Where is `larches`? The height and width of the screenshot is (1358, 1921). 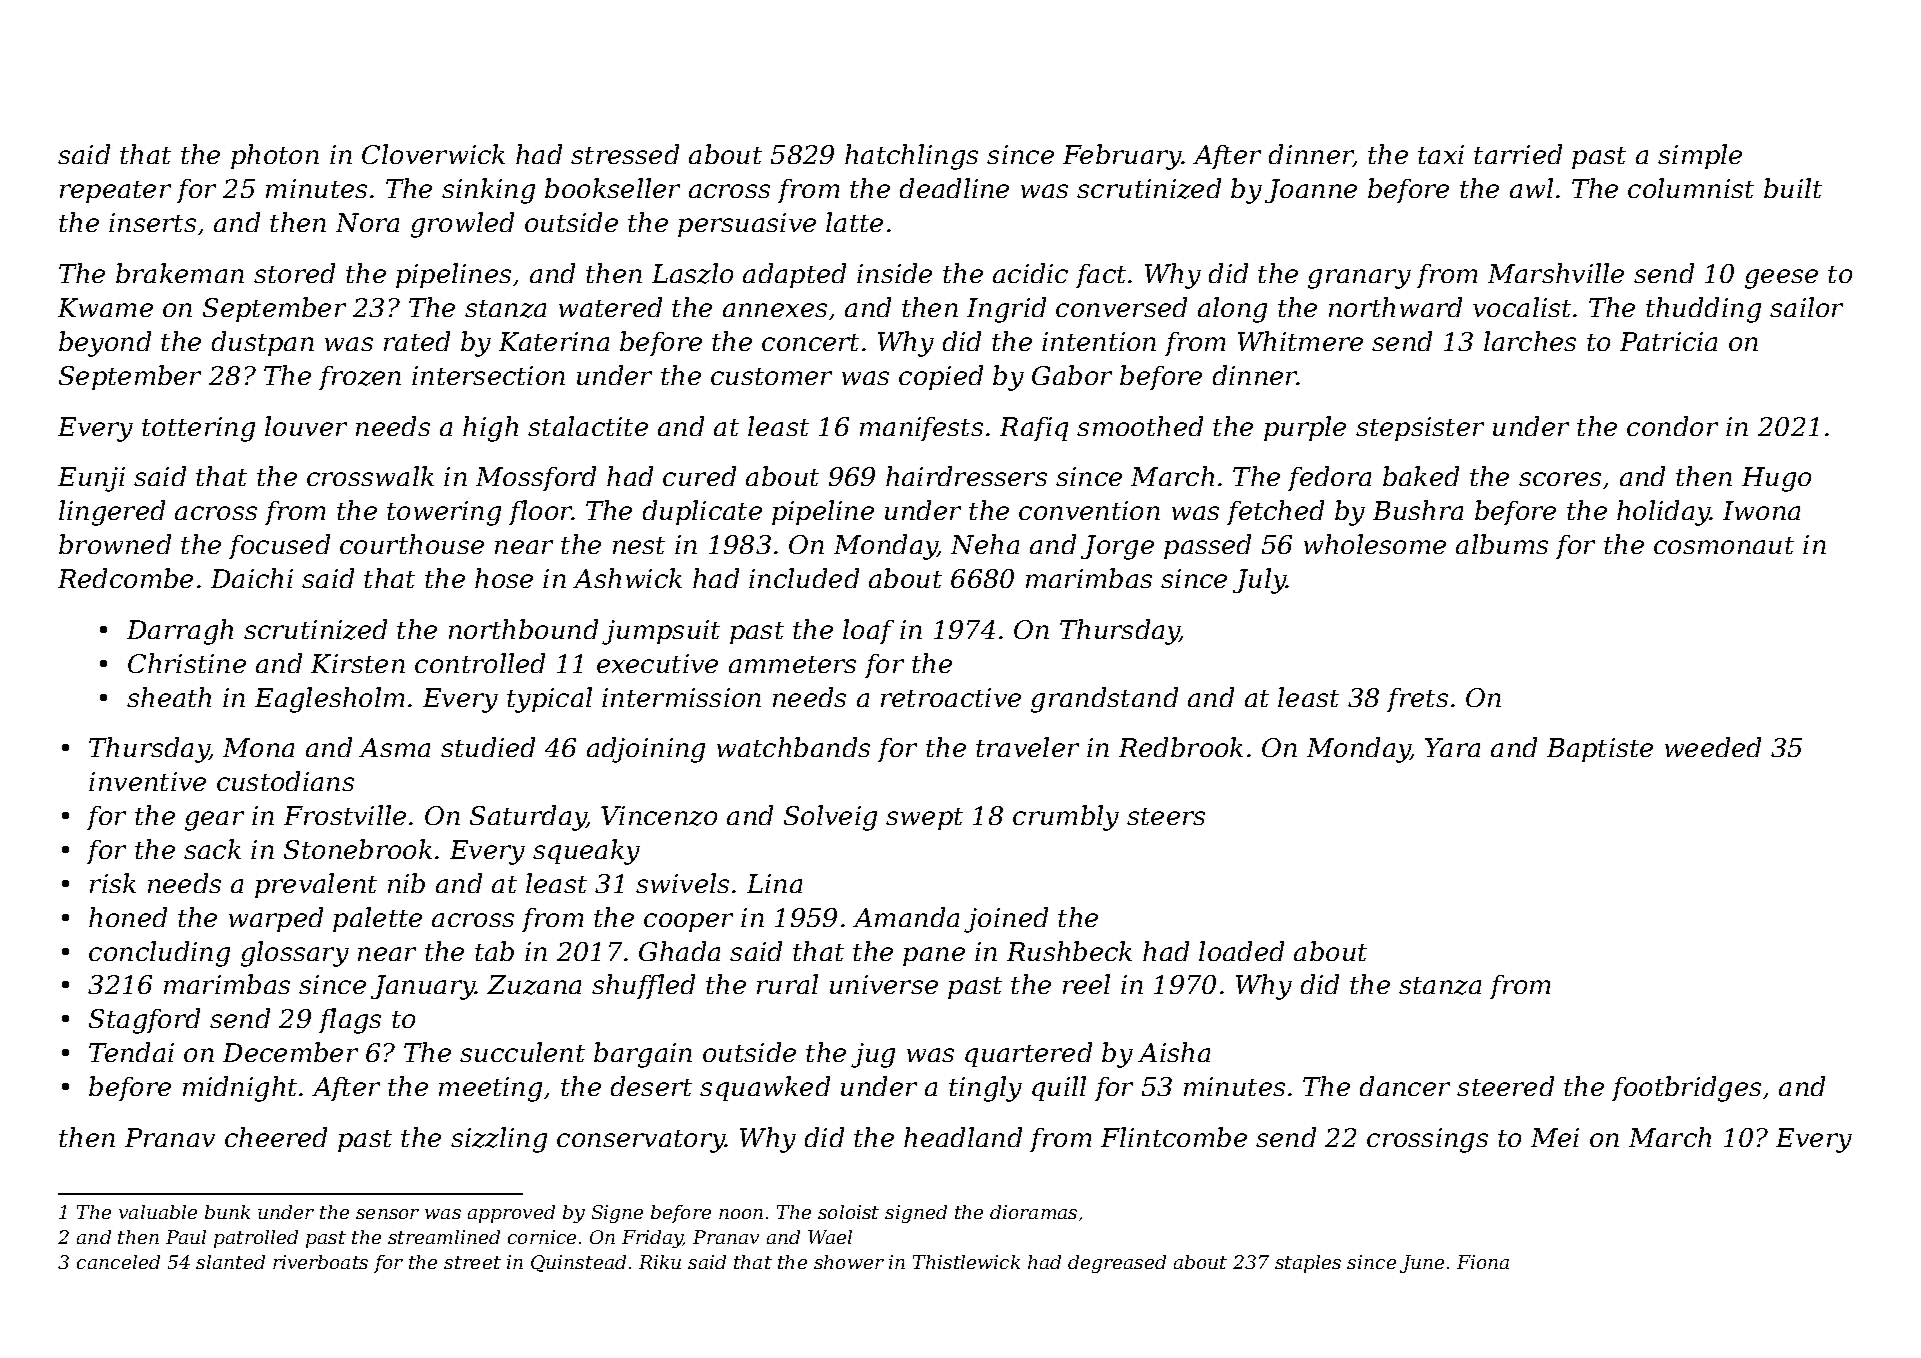 larches is located at coordinates (1530, 341).
